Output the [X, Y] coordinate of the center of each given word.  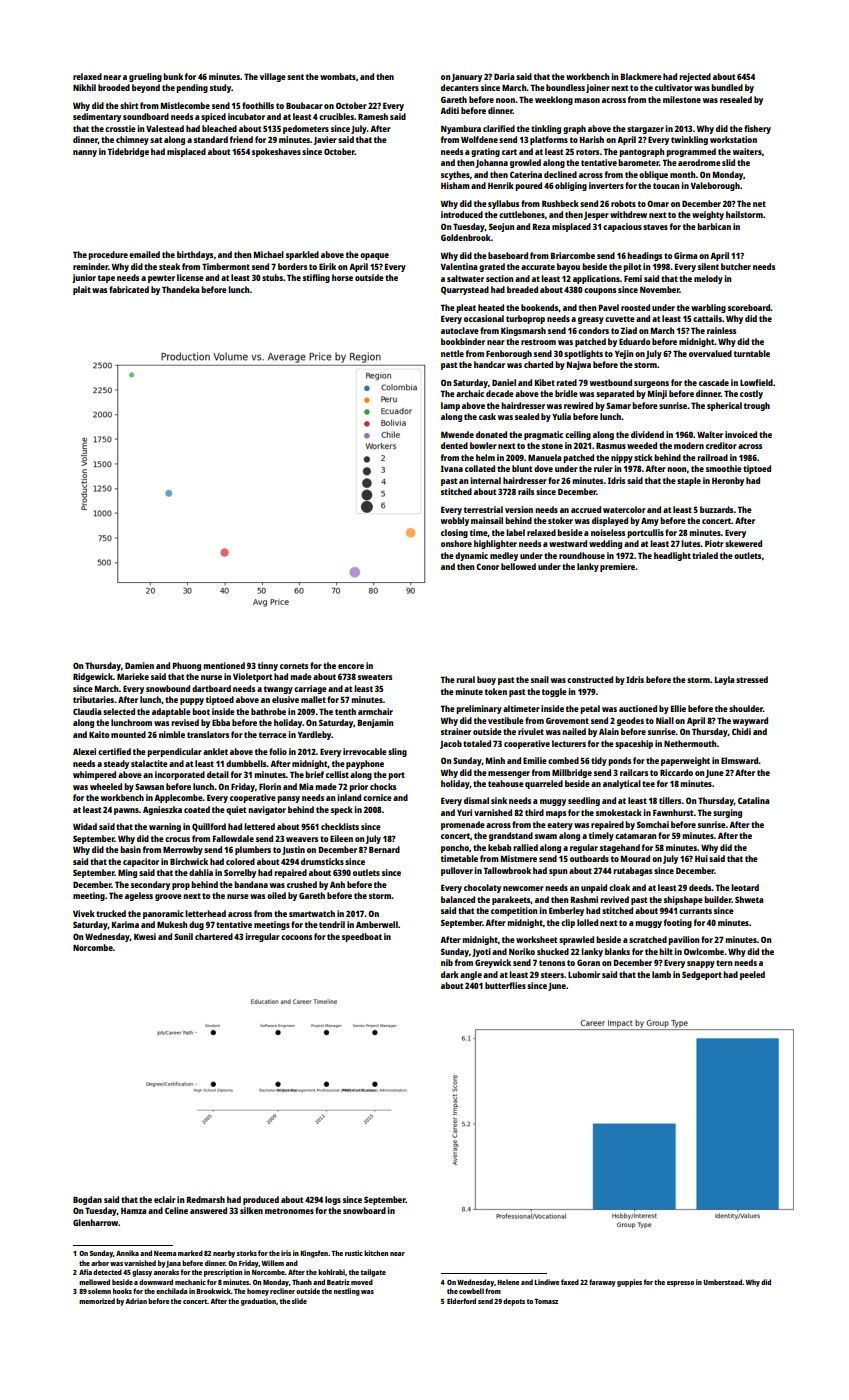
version [519, 509]
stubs [272, 277]
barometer [638, 162]
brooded [114, 87]
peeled [752, 975]
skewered [743, 543]
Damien [139, 665]
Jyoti [481, 952]
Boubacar [304, 105]
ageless [139, 896]
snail [540, 679]
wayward [750, 721]
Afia [85, 1272]
